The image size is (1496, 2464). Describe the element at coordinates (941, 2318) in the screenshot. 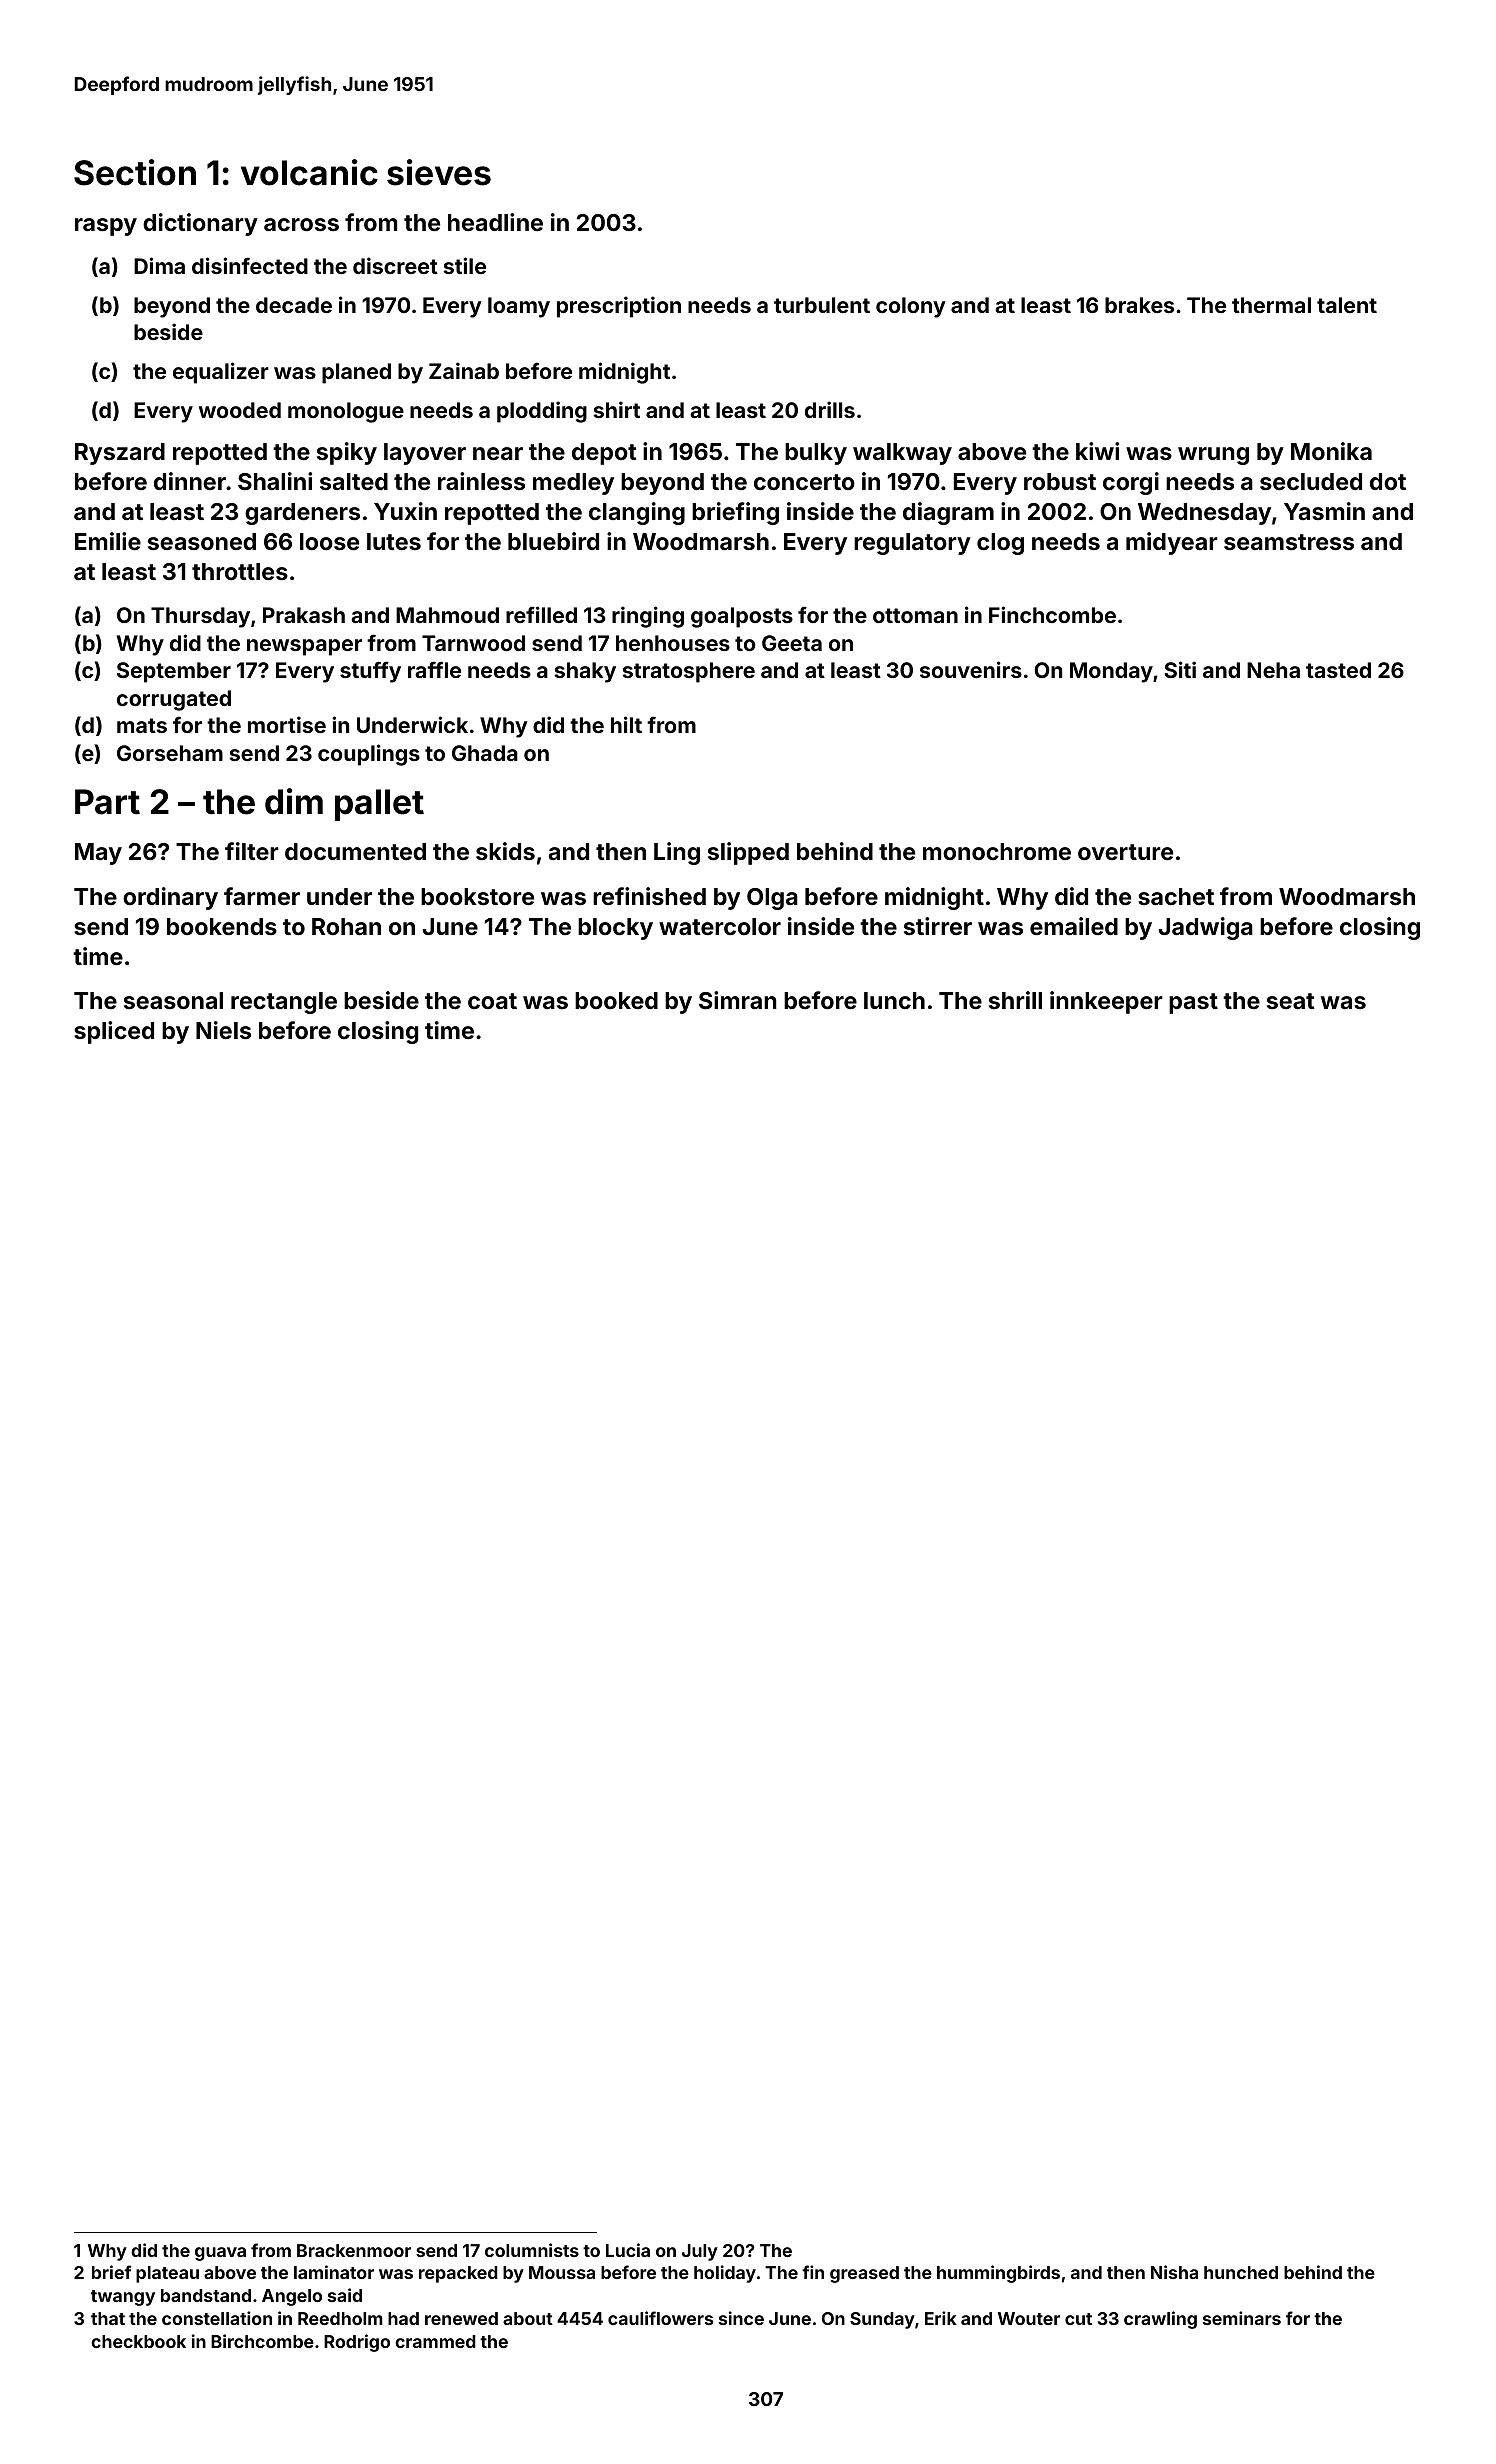

I see `Erik` at that location.
